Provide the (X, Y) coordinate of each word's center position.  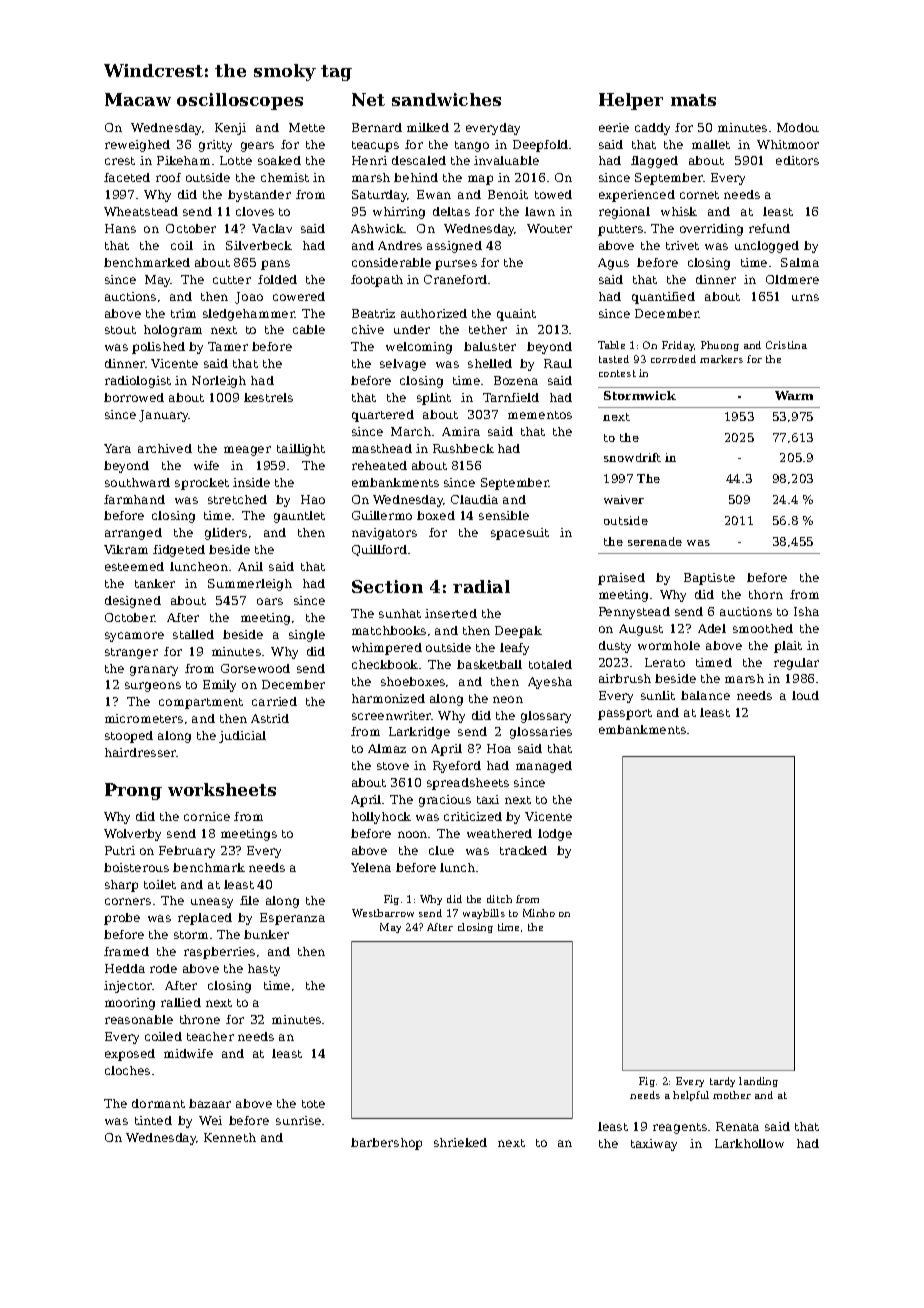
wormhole (669, 645)
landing (758, 1082)
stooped (129, 737)
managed (544, 767)
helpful (691, 1096)
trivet (682, 245)
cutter (232, 280)
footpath (377, 281)
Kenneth (230, 1137)
